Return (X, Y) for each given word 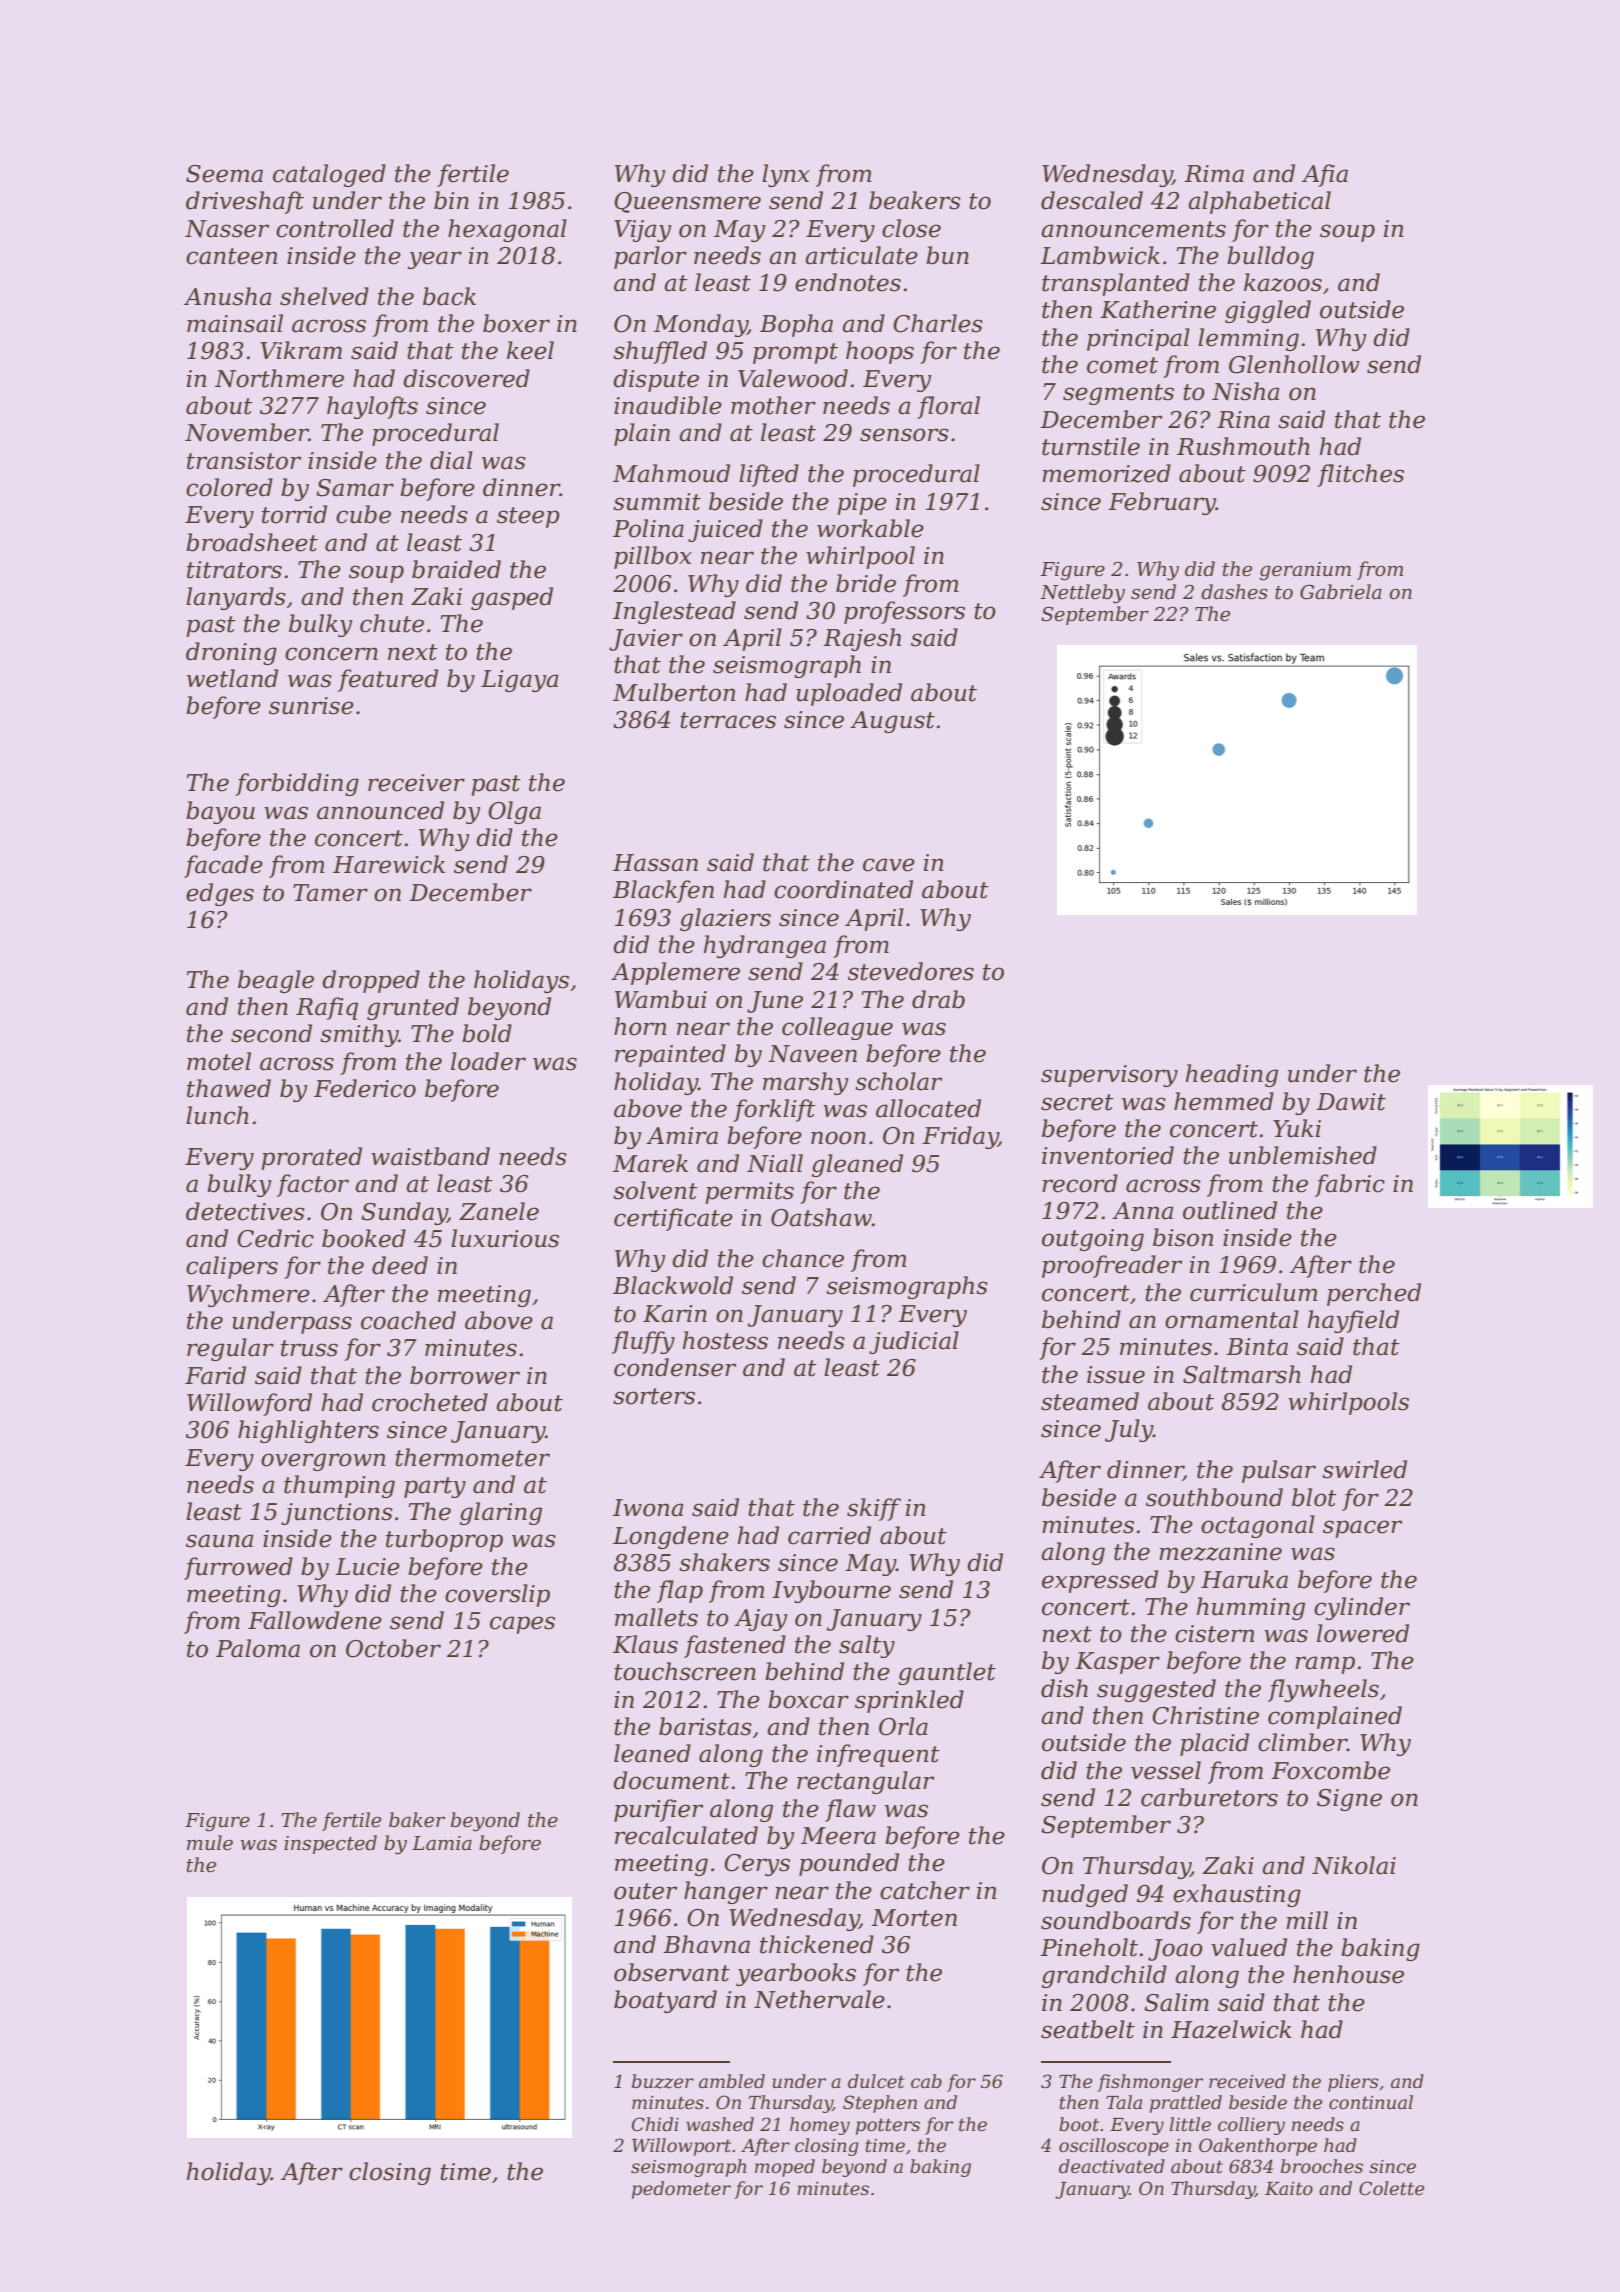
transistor (244, 461)
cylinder (1362, 1608)
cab (926, 2081)
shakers (724, 1562)
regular (230, 1349)
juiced (725, 530)
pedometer (681, 2190)
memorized (1106, 473)
